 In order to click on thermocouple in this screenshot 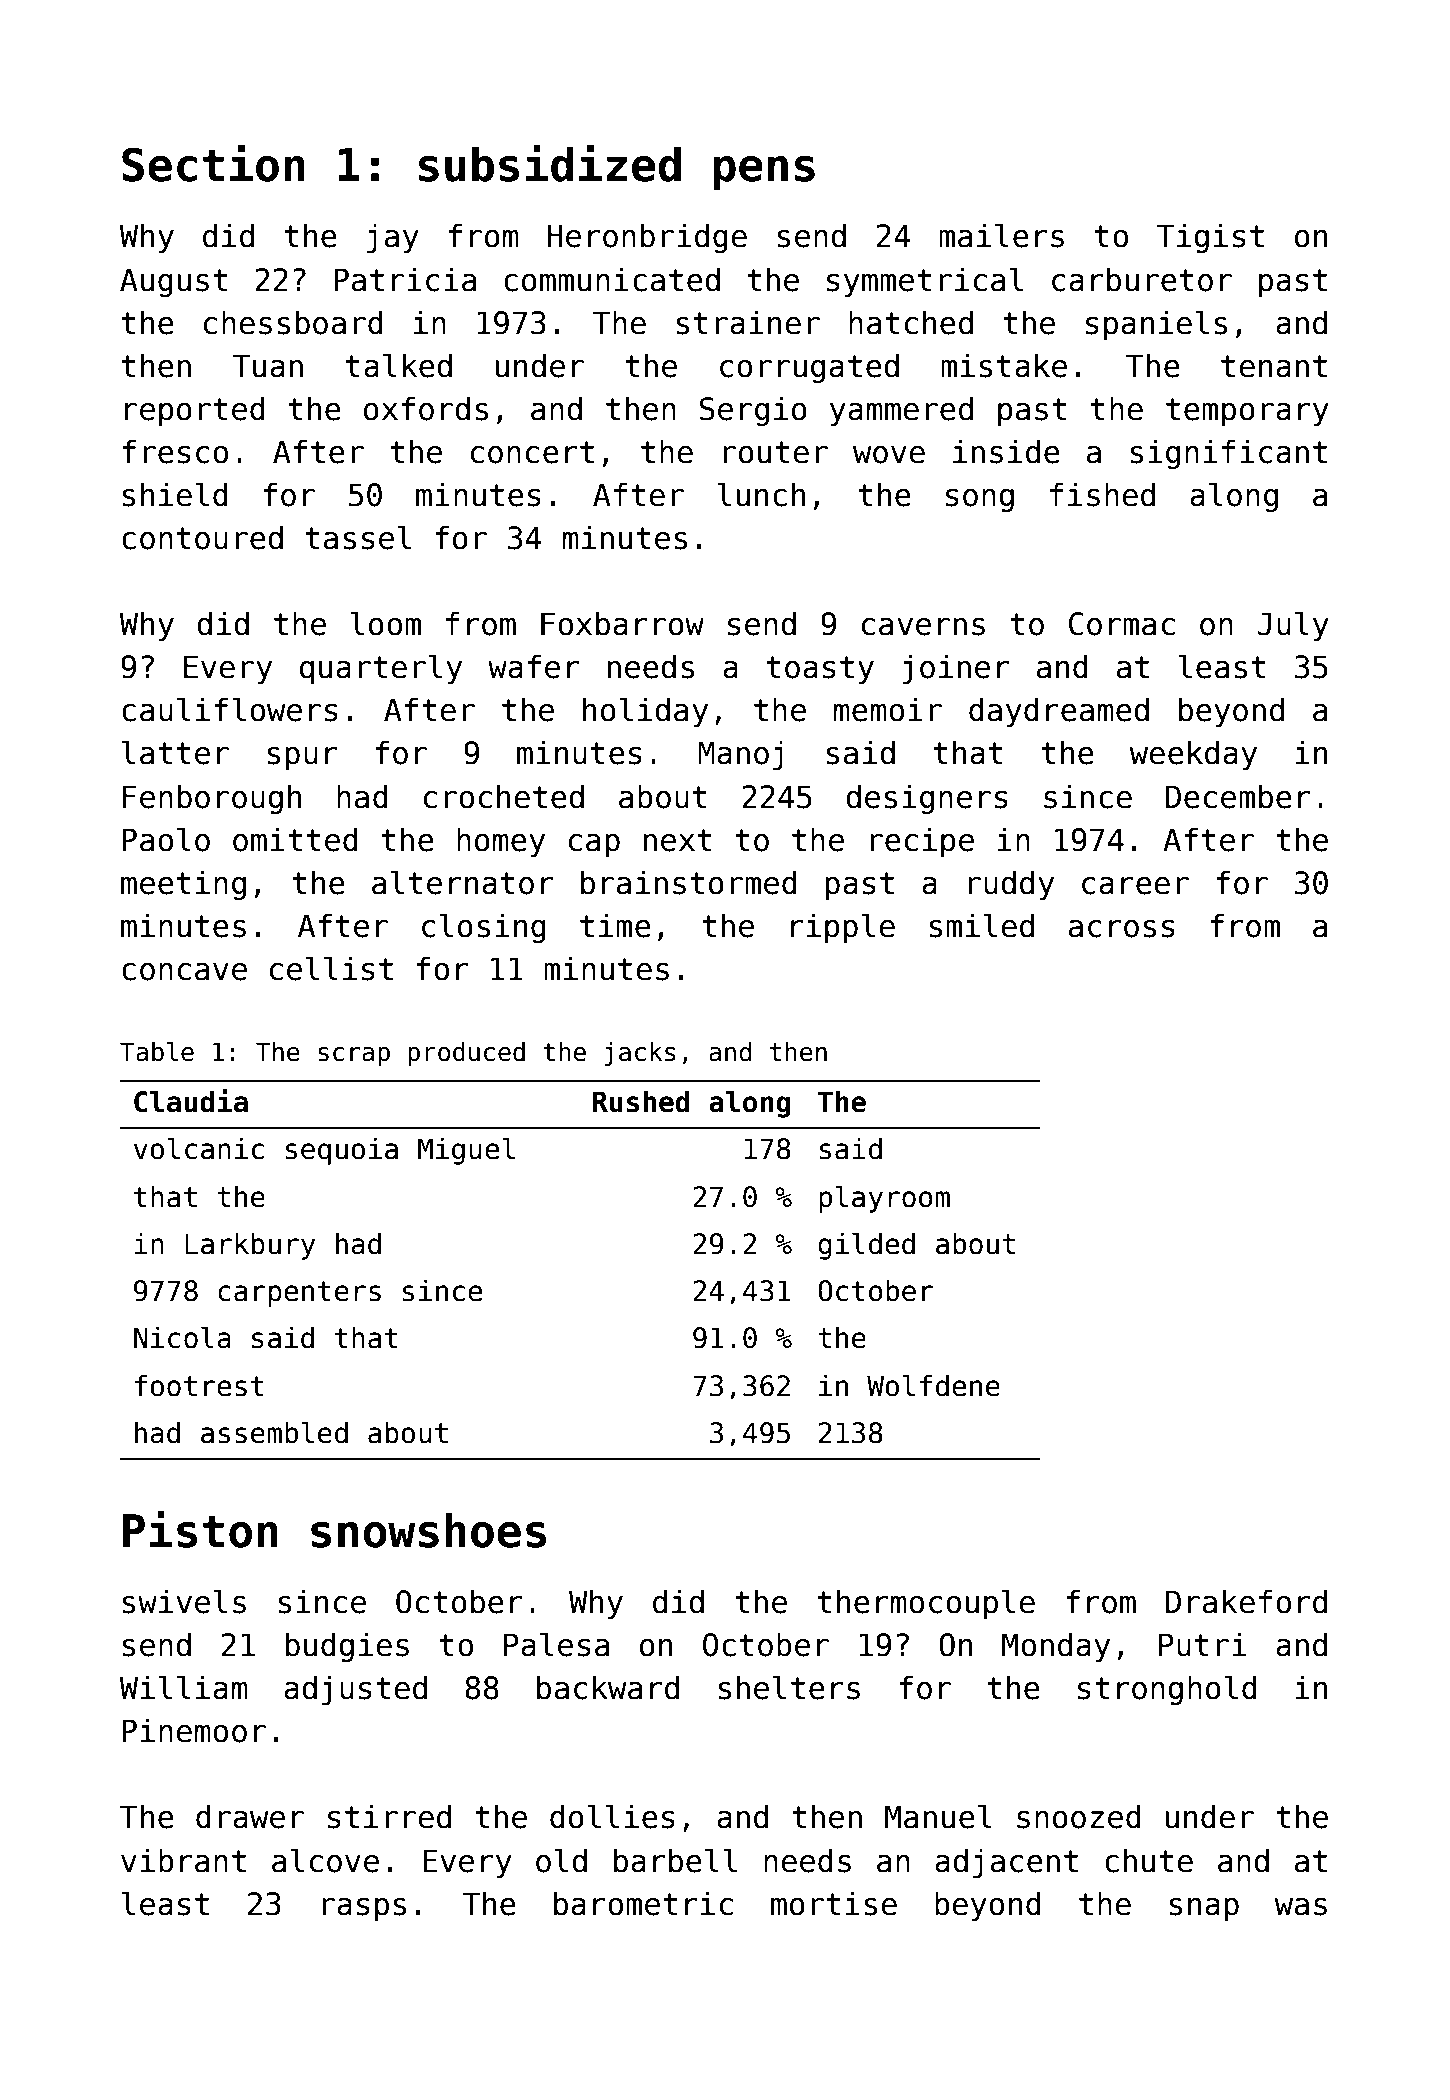, I will do `click(926, 1604)`.
